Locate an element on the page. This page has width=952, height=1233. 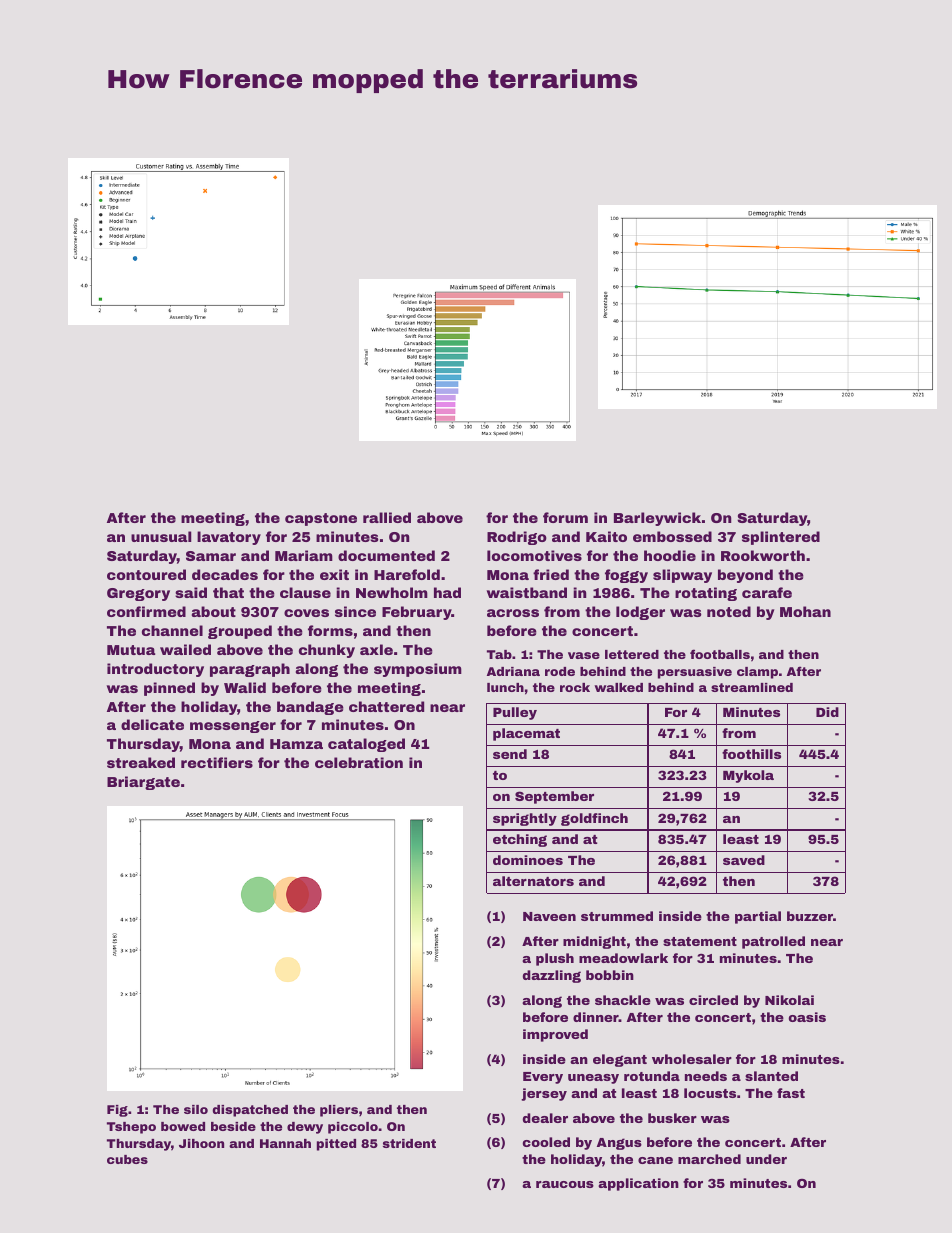
unusual is located at coordinates (161, 536).
